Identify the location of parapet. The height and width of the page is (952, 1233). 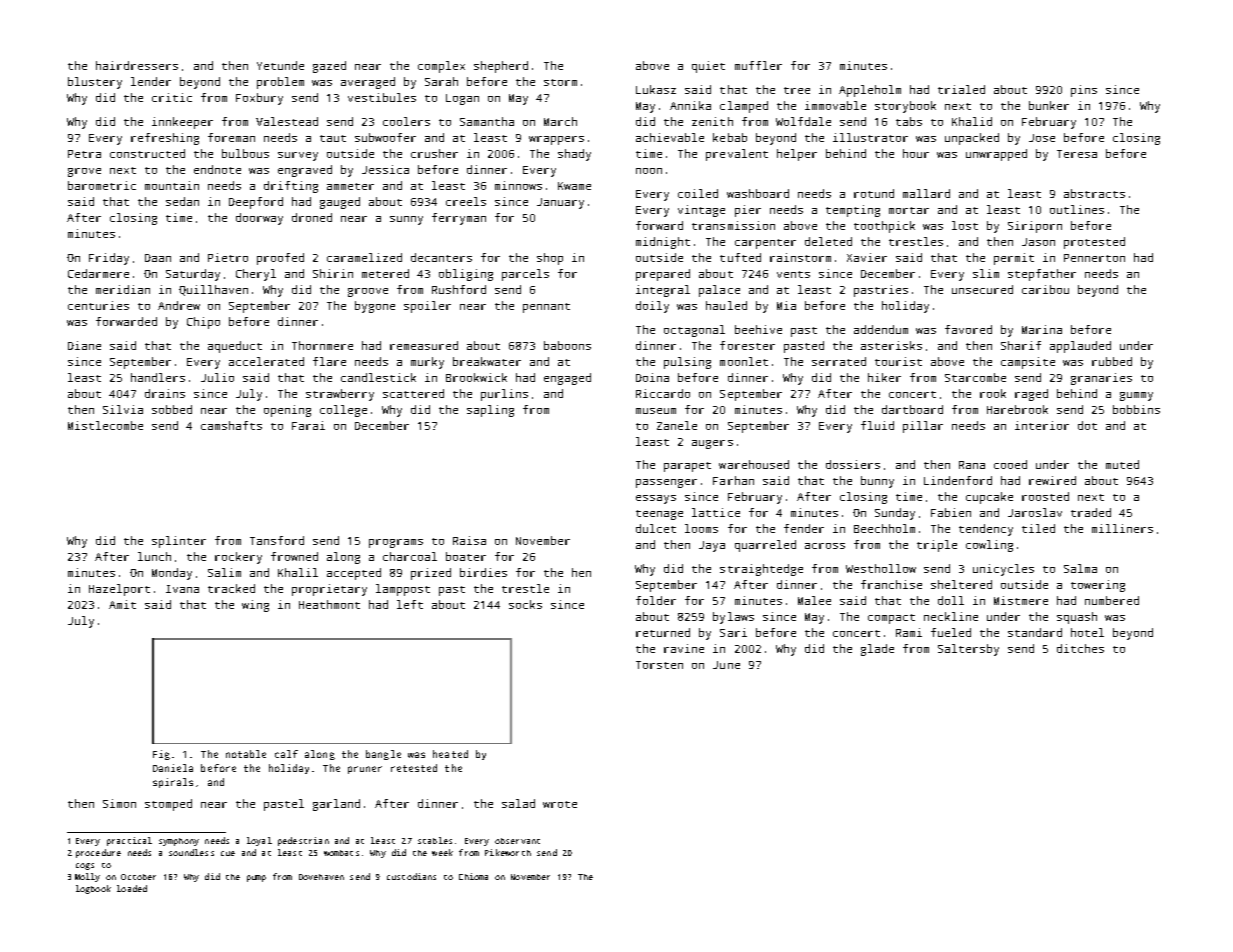
(687, 467).
